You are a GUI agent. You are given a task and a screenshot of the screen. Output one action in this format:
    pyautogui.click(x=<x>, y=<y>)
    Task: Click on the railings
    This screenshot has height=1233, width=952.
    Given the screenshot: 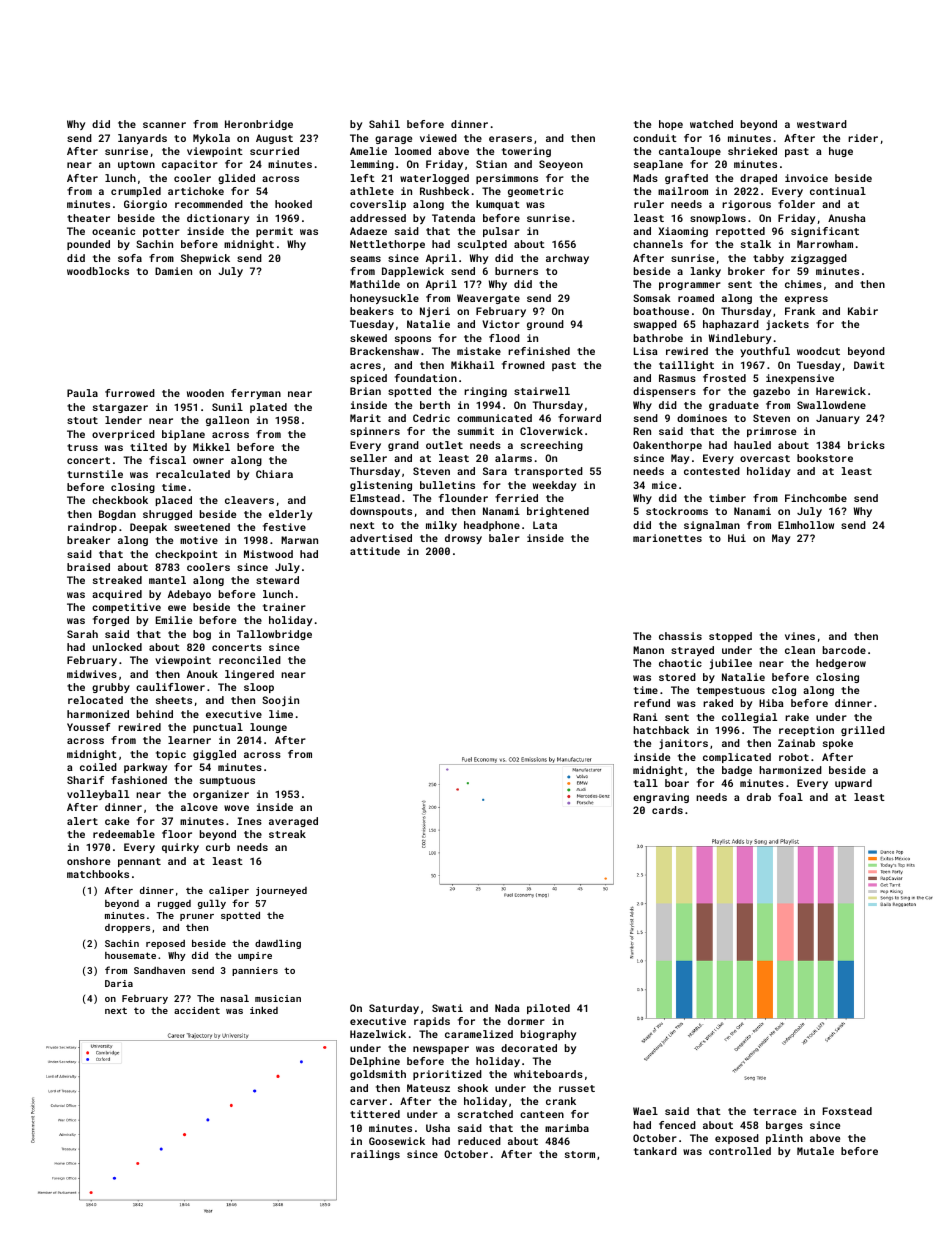 What is the action you would take?
    pyautogui.click(x=375, y=1155)
